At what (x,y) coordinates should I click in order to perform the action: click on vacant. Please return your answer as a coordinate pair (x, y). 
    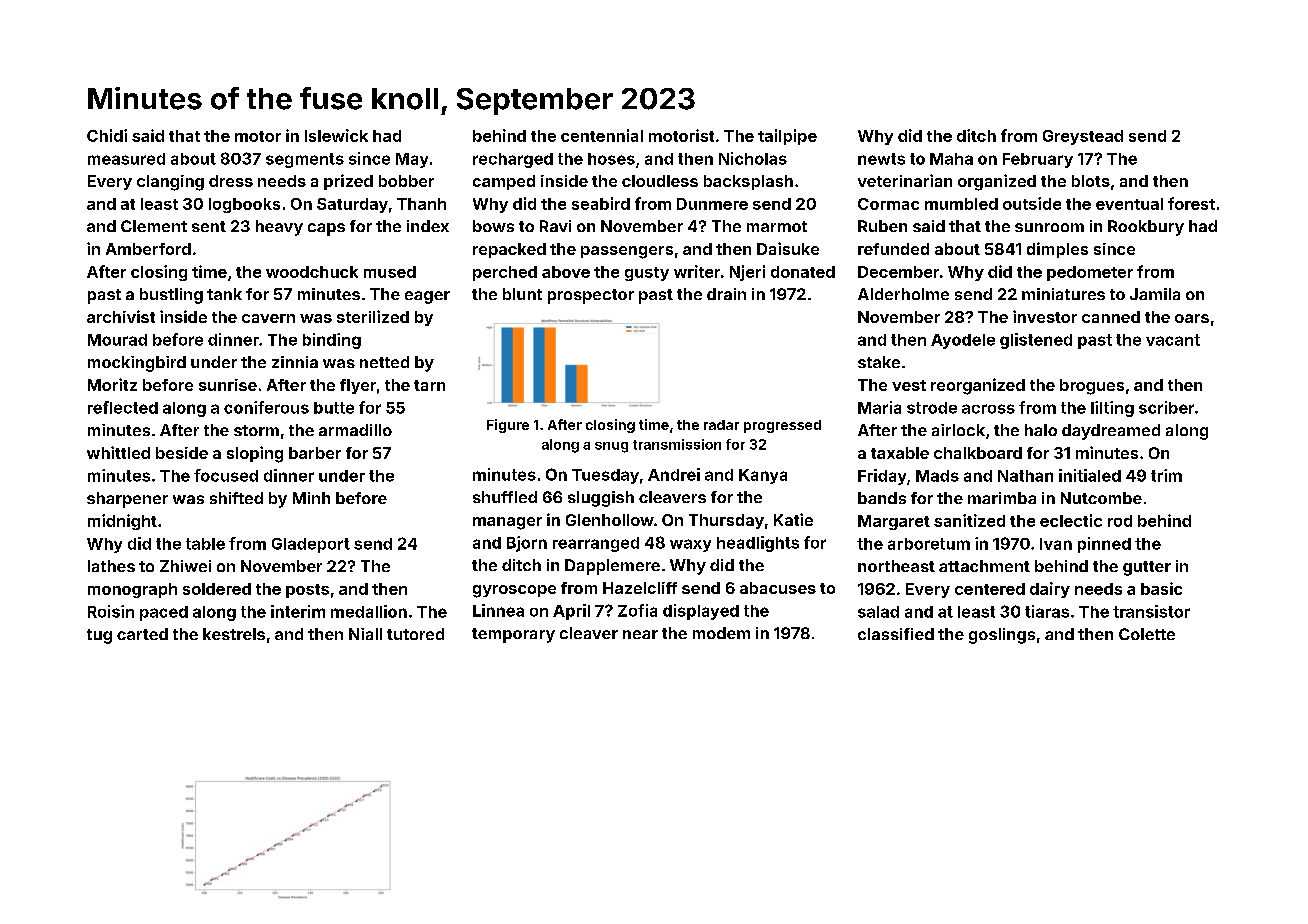
    Looking at the image, I should click on (1173, 340).
